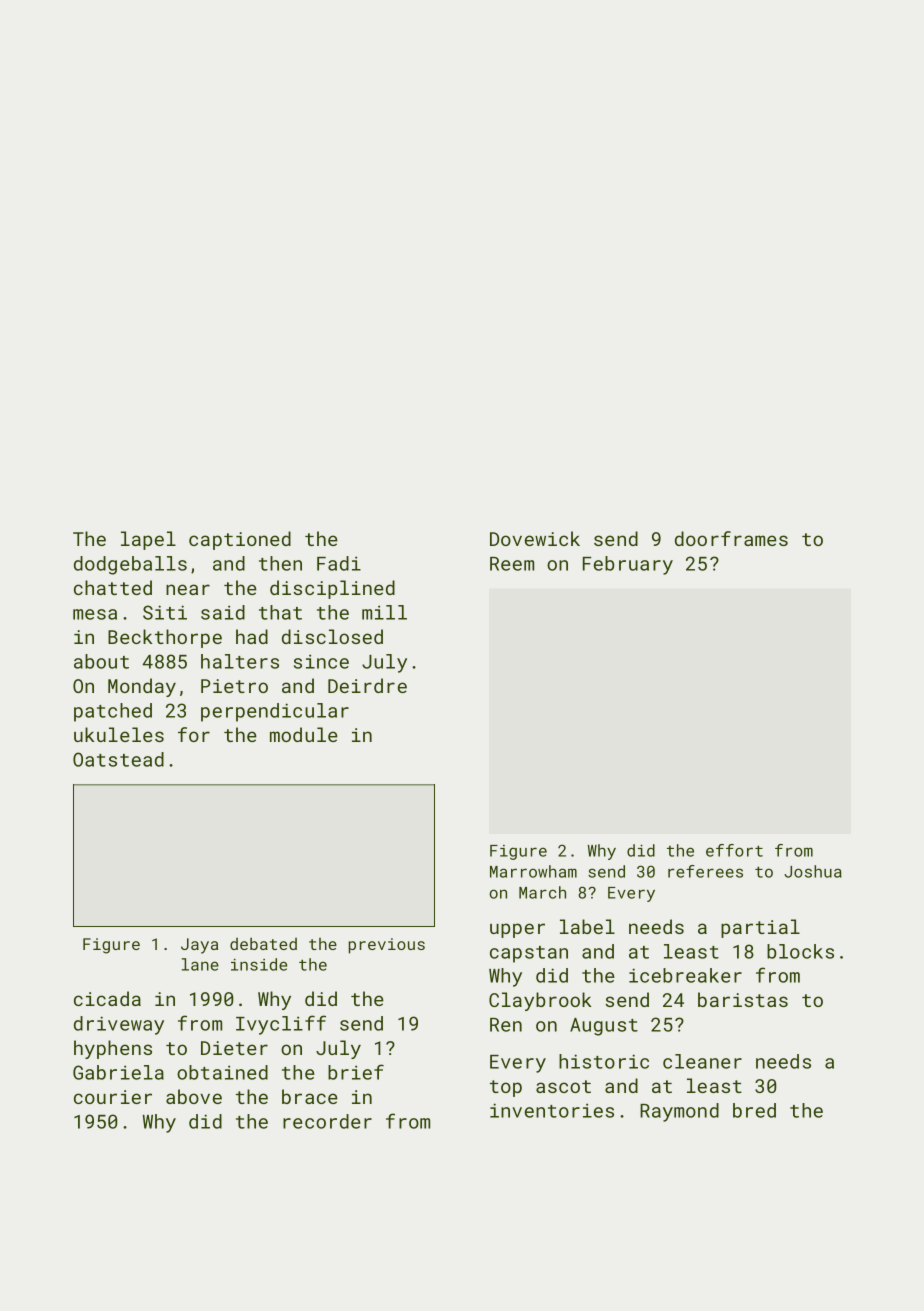 This screenshot has width=924, height=1311. Describe the element at coordinates (118, 759) in the screenshot. I see `Oatstead` at that location.
